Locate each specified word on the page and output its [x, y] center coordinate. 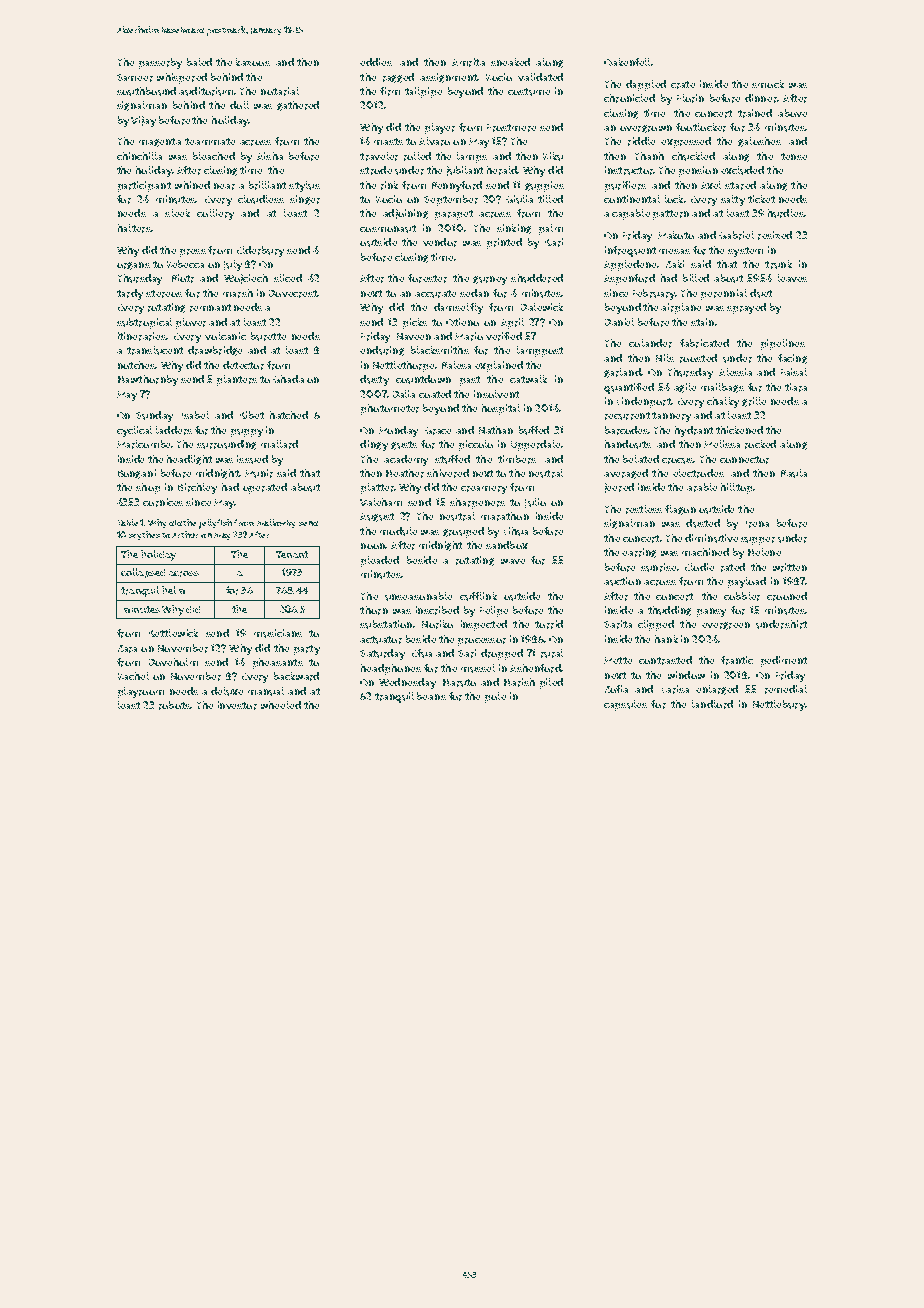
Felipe [494, 611]
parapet [454, 215]
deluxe [227, 691]
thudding [669, 611]
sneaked [510, 62]
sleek [177, 213]
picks [415, 323]
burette [268, 336]
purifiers [625, 186]
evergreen [726, 626]
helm [173, 590]
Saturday [382, 654]
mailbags [722, 388]
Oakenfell [627, 62]
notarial [280, 91]
